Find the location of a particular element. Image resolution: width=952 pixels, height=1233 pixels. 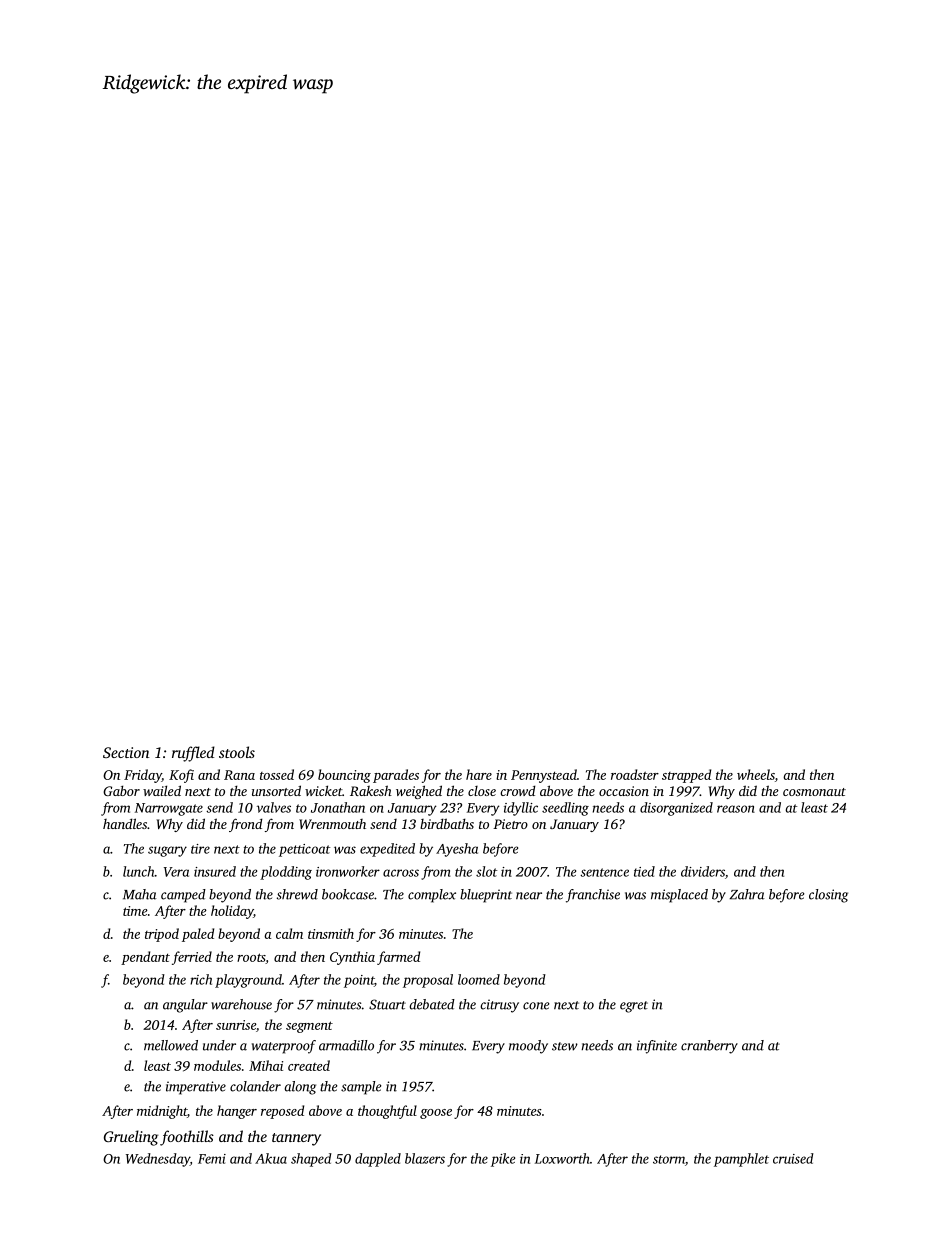

tinsmith is located at coordinates (331, 933).
